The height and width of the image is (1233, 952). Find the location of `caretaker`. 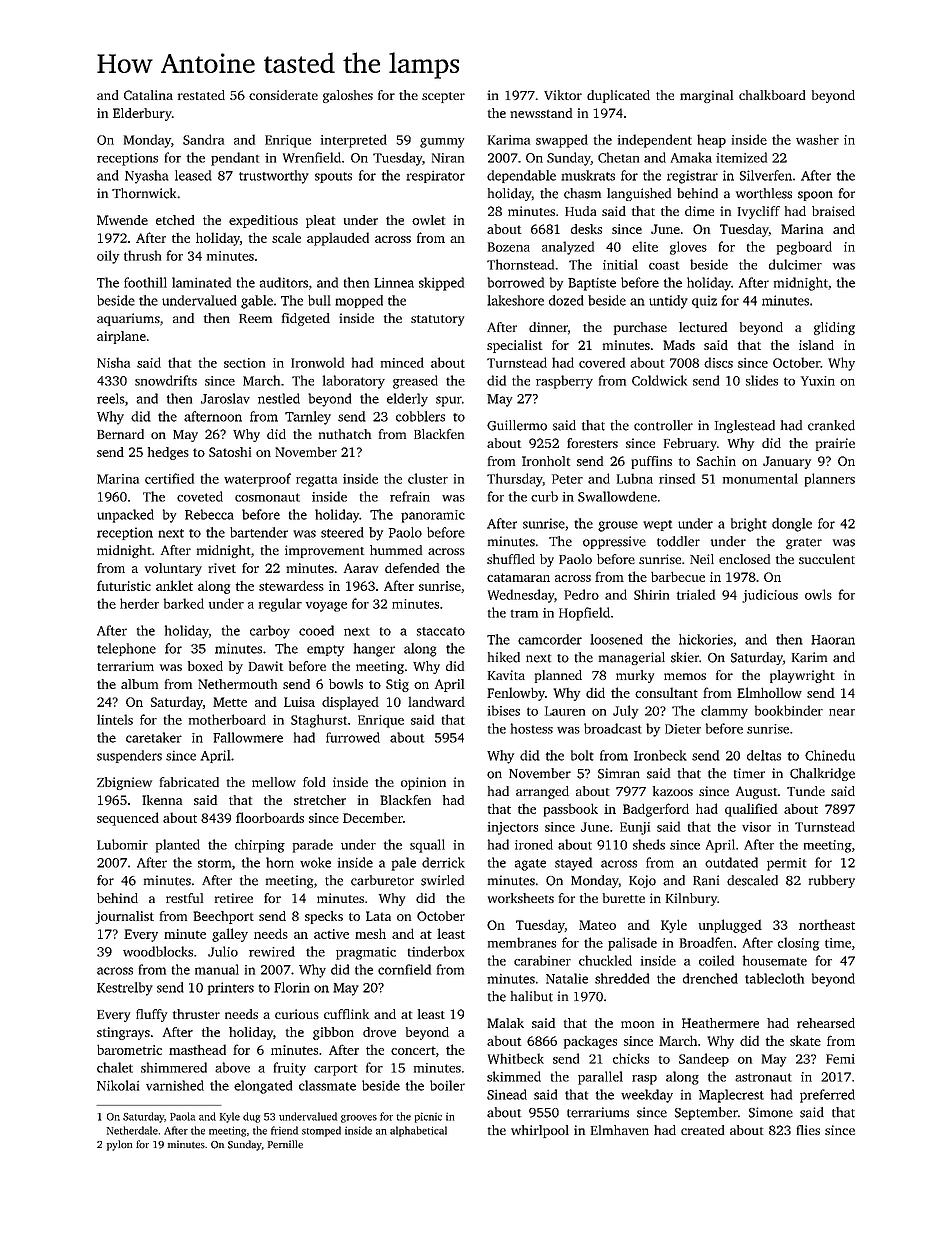

caretaker is located at coordinates (154, 737).
